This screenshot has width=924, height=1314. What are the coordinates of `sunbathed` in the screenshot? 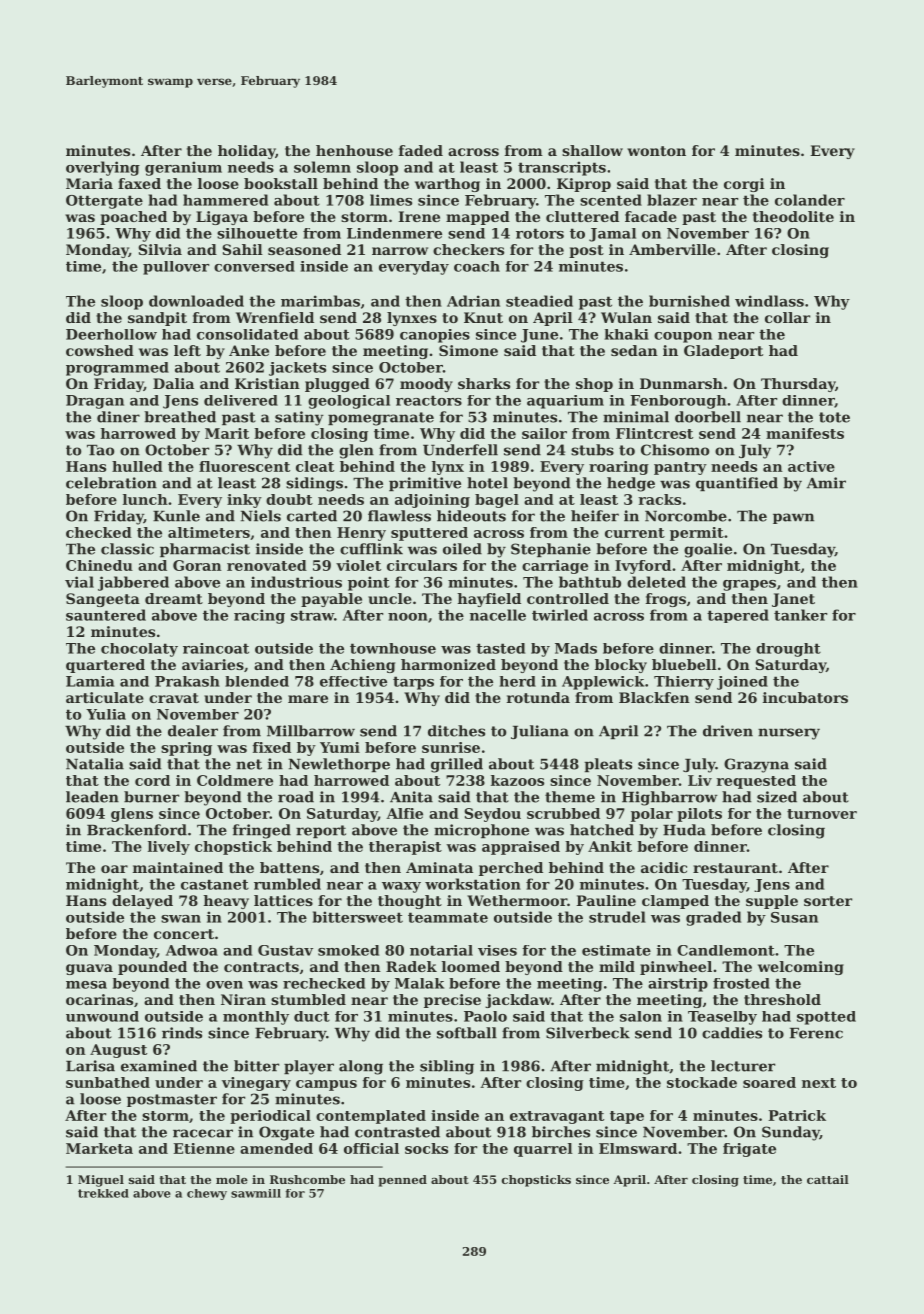 It's located at (108, 1082).
